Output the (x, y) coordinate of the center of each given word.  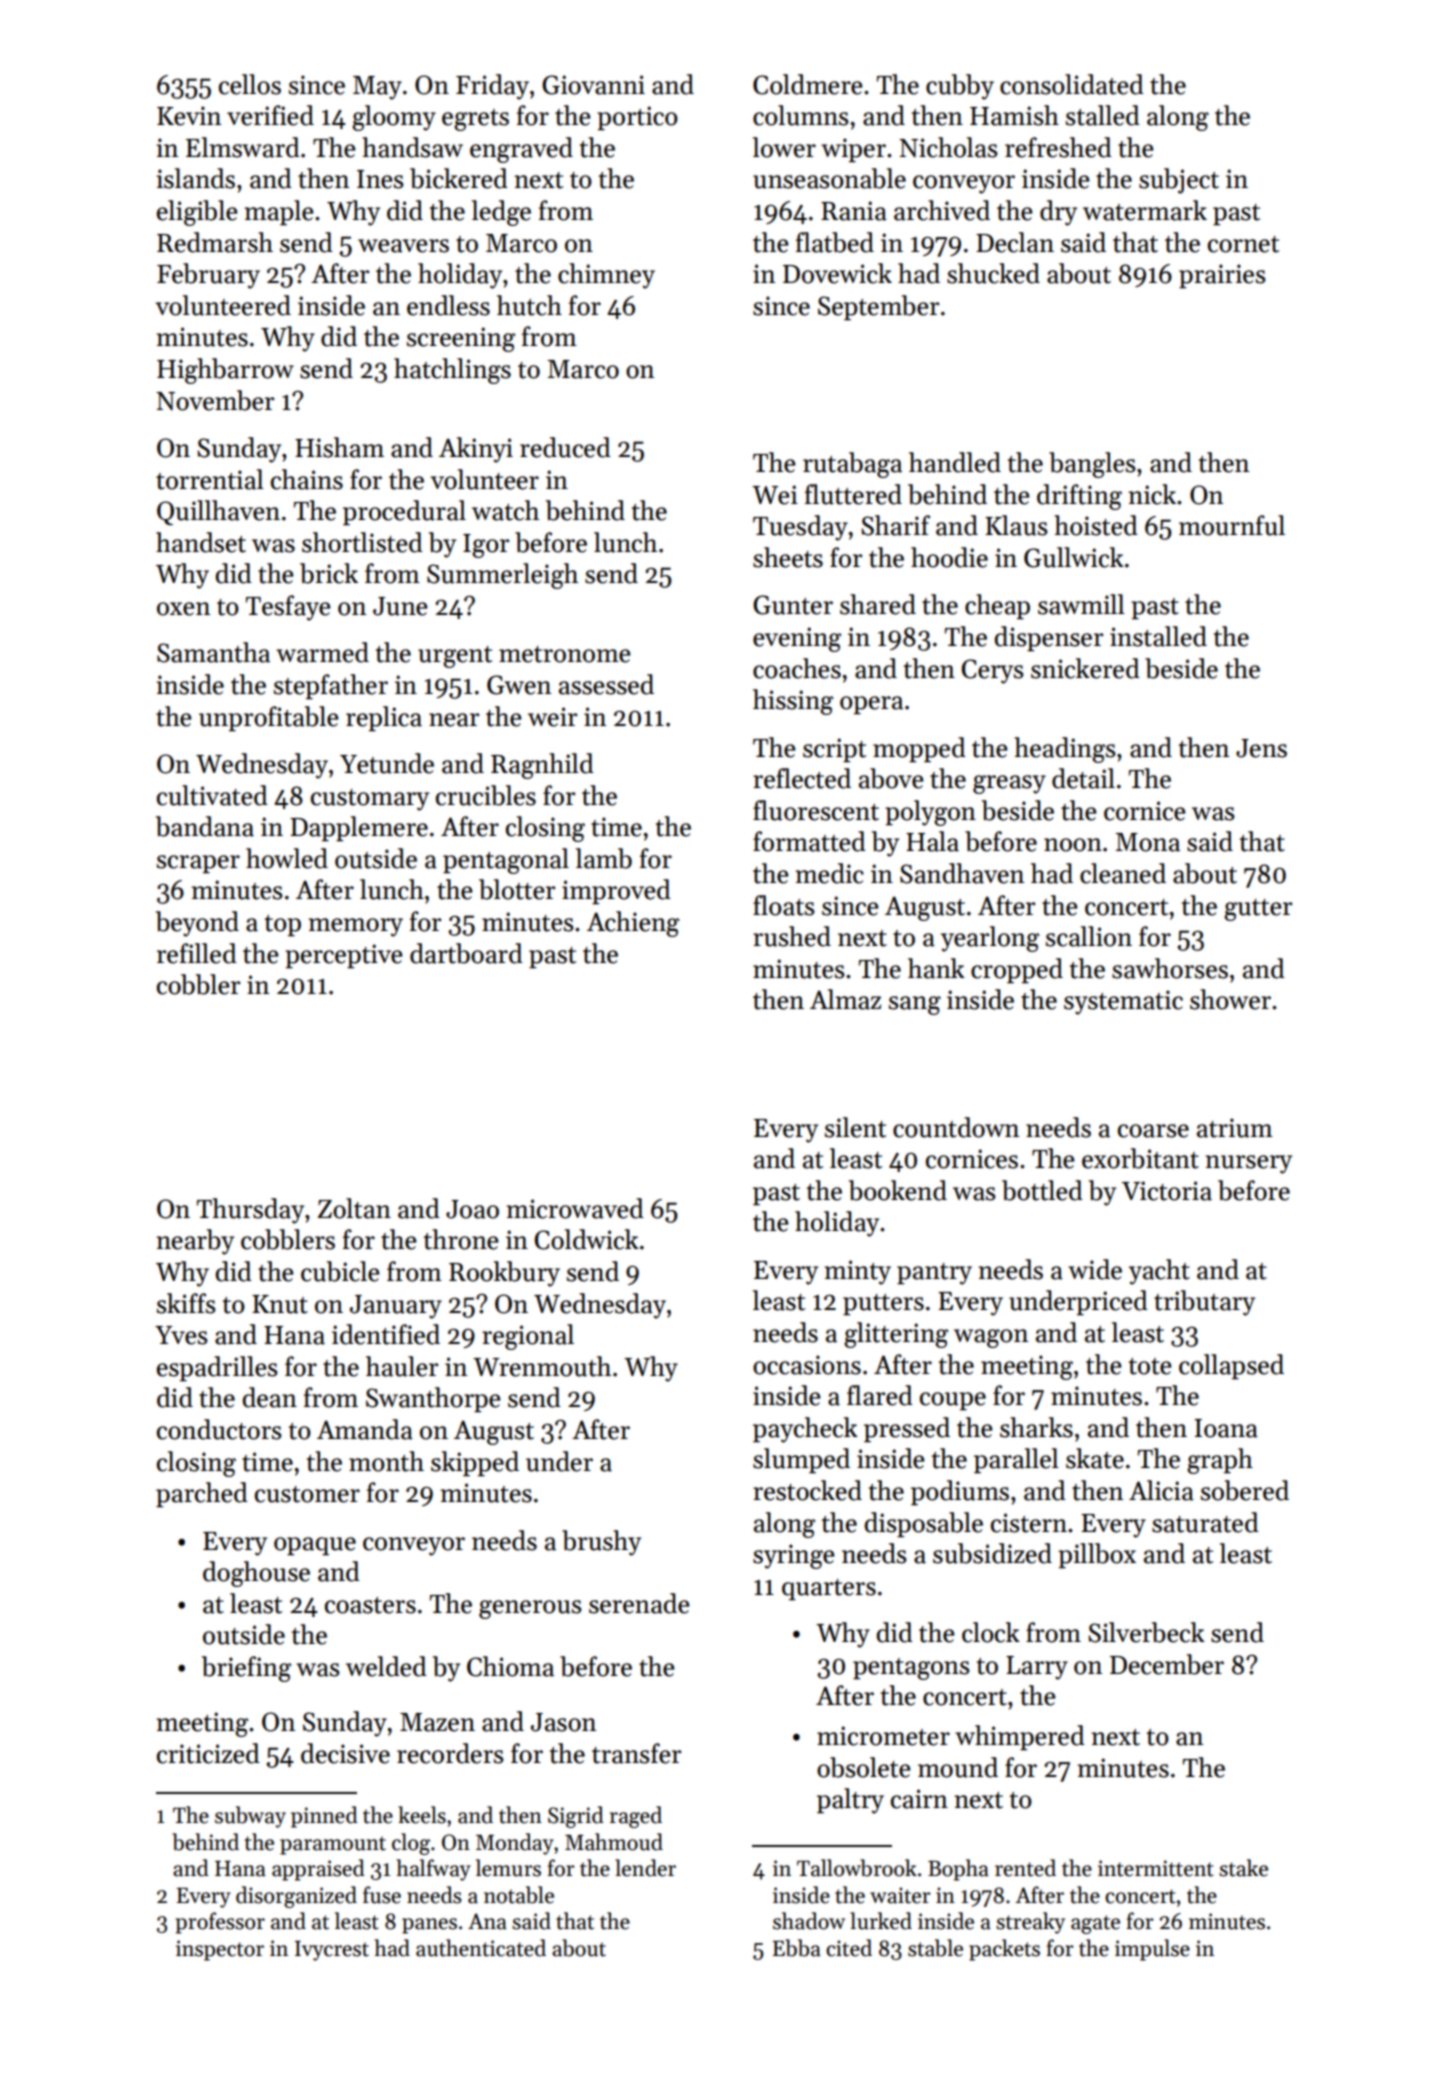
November (215, 400)
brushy (601, 1543)
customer (307, 1494)
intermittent (1156, 1868)
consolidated (1072, 84)
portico (637, 118)
